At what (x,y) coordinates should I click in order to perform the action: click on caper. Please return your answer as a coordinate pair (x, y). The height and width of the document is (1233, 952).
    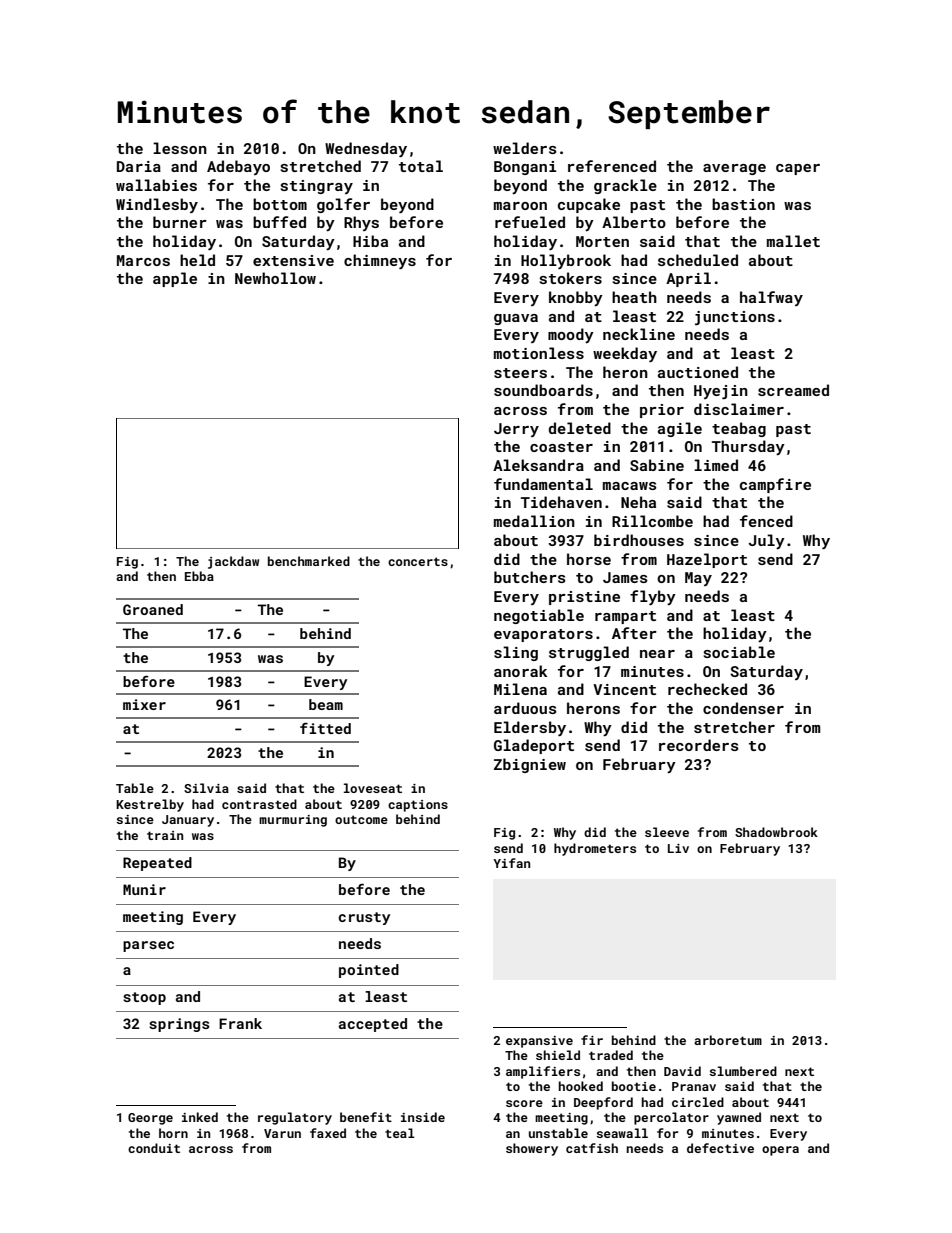
    Looking at the image, I should click on (798, 169).
